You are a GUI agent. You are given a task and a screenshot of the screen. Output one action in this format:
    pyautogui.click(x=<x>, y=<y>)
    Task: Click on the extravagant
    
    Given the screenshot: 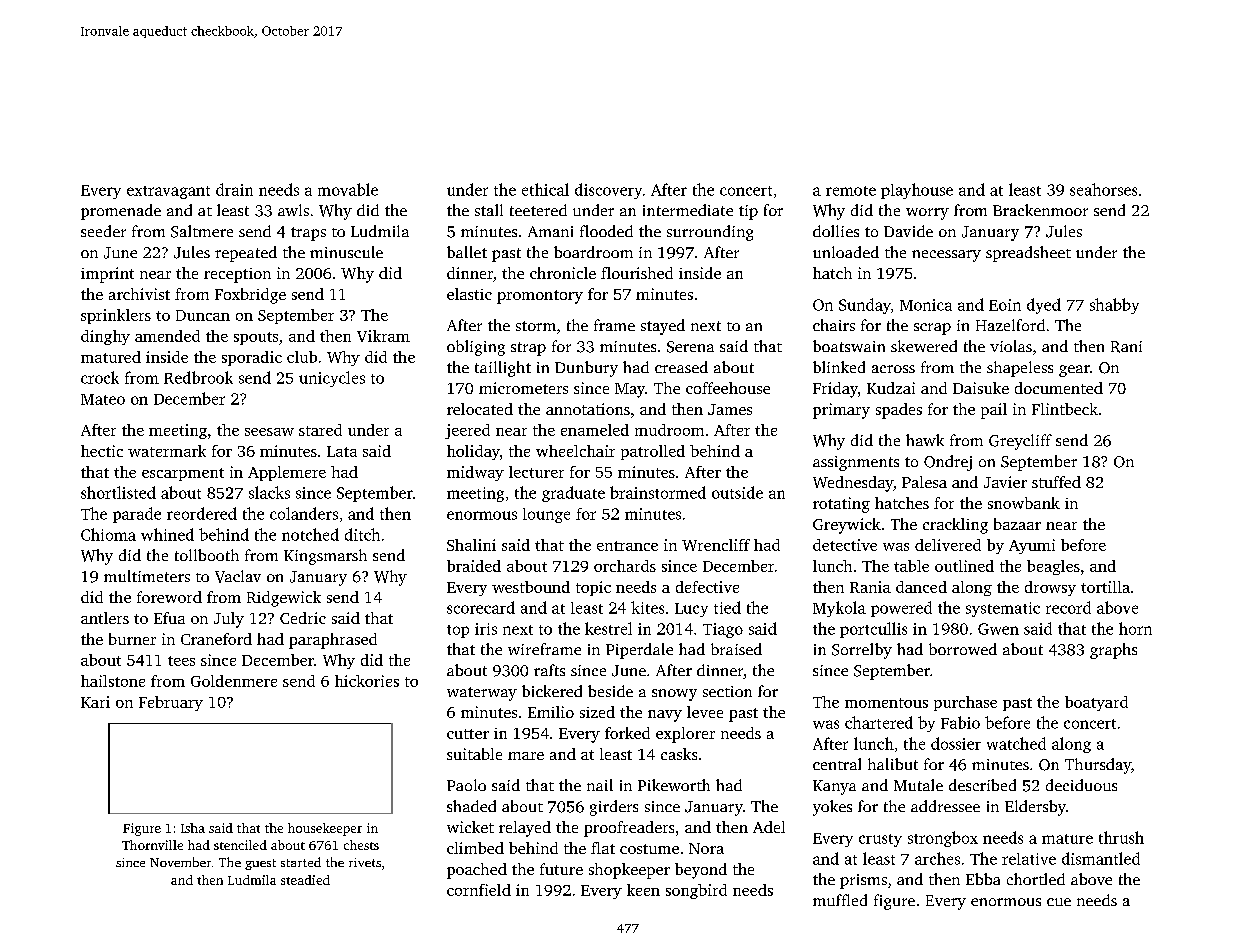 What is the action you would take?
    pyautogui.click(x=168, y=192)
